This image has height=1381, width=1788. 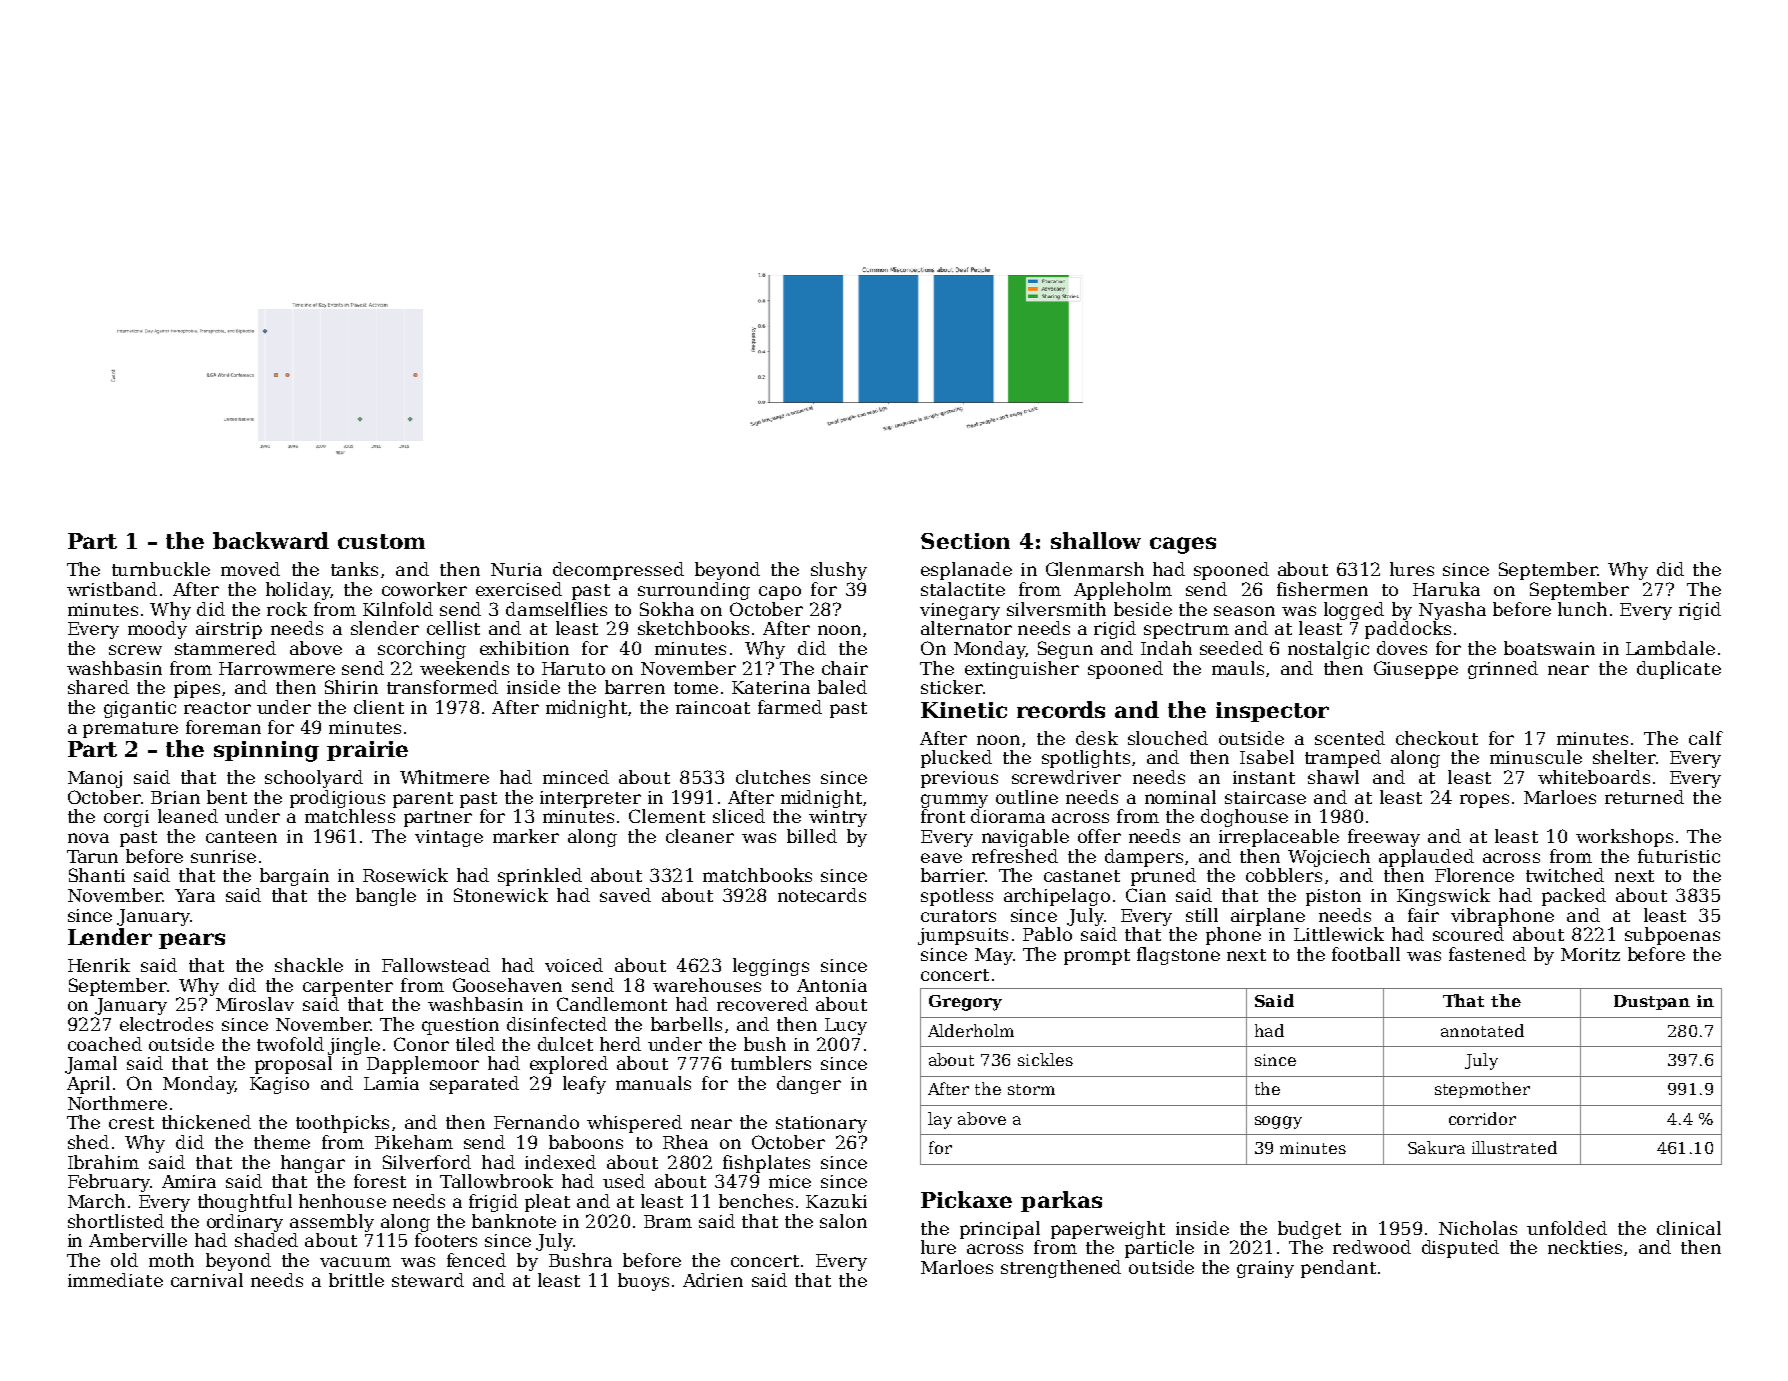 What do you see at coordinates (1482, 1030) in the image?
I see `annotated` at bounding box center [1482, 1030].
